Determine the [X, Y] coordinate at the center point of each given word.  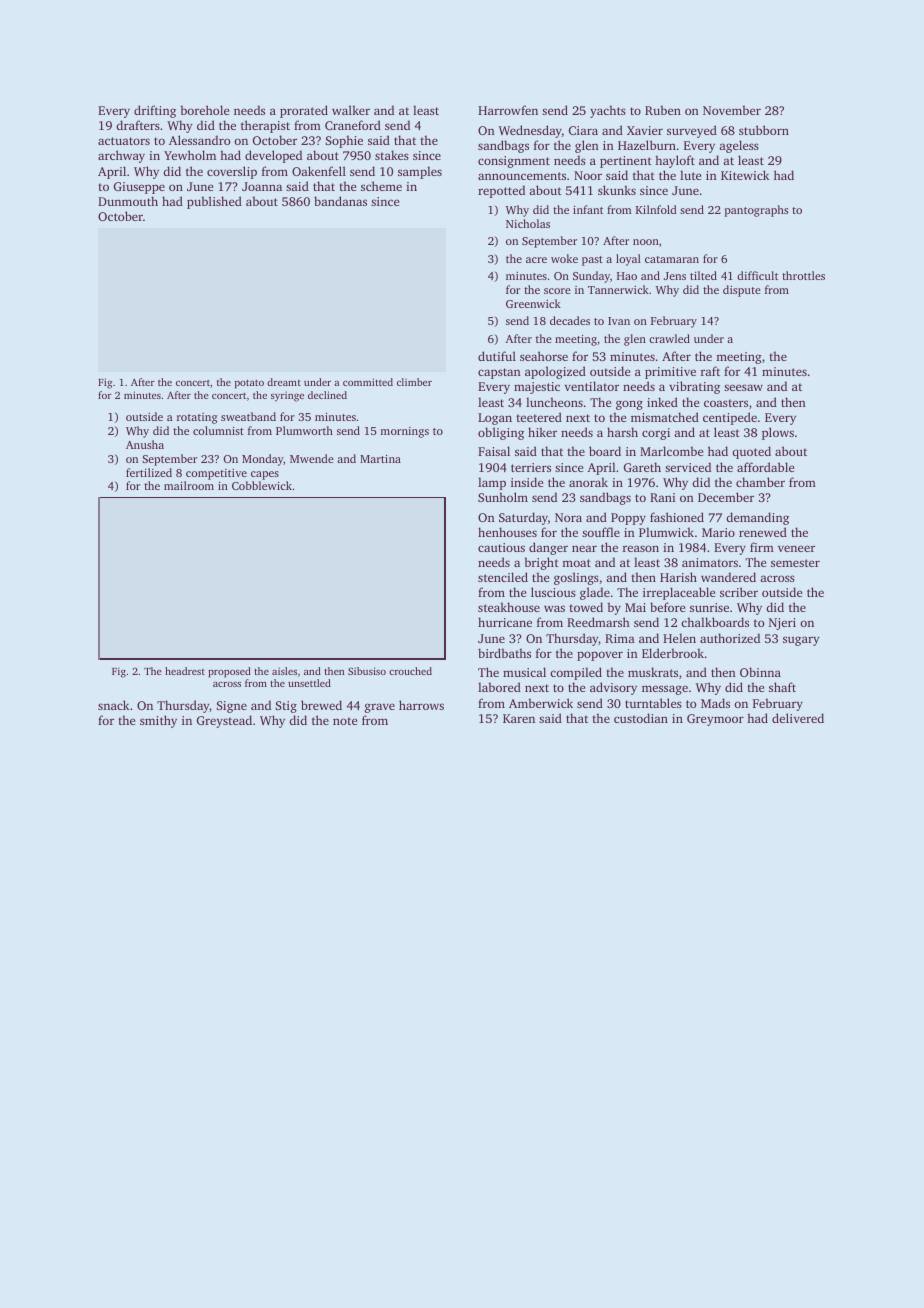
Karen [519, 718]
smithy [158, 721]
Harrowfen [508, 110]
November [732, 110]
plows [778, 433]
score [557, 291]
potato [249, 384]
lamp [492, 483]
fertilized [149, 472]
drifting [155, 111]
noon [646, 242]
